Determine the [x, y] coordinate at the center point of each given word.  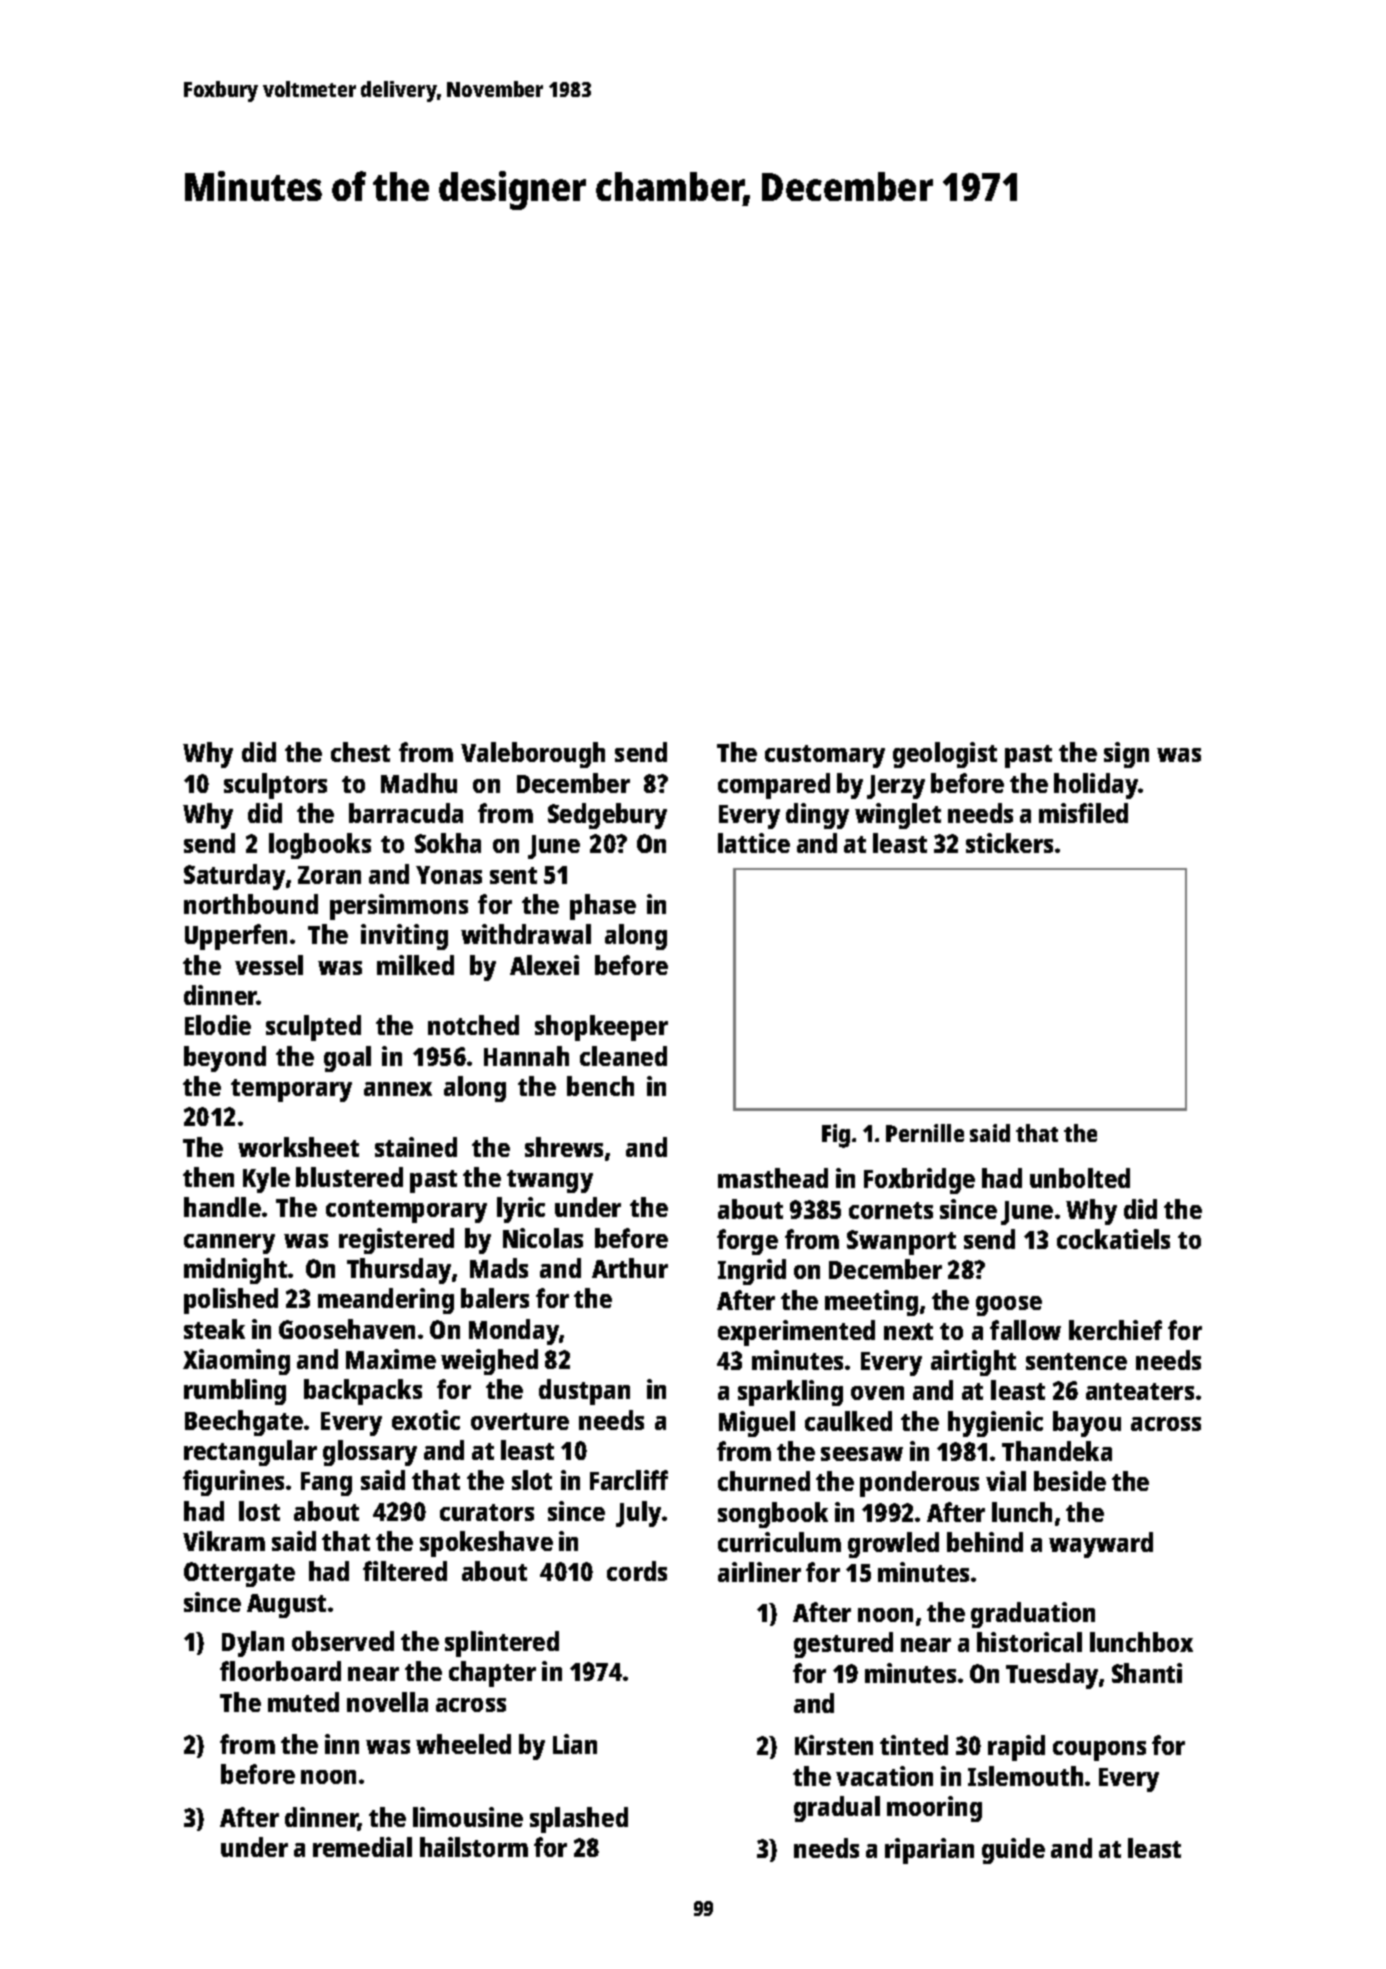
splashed [579, 1820]
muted [303, 1702]
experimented [796, 1333]
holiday [1096, 786]
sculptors [275, 786]
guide [1013, 1851]
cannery [229, 1244]
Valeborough [533, 755]
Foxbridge [919, 1181]
